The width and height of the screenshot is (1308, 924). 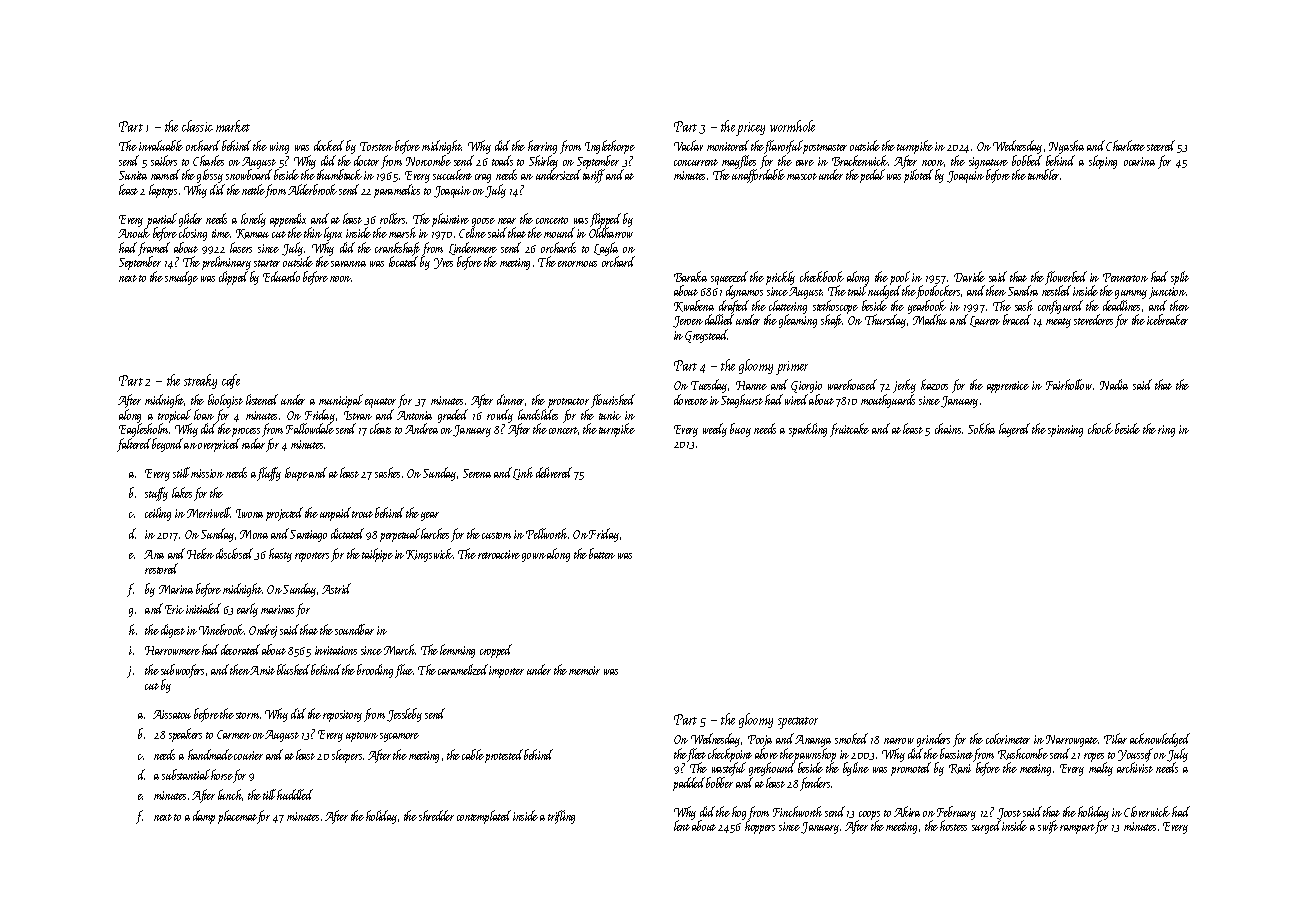 What do you see at coordinates (161, 568) in the screenshot?
I see `restored` at bounding box center [161, 568].
